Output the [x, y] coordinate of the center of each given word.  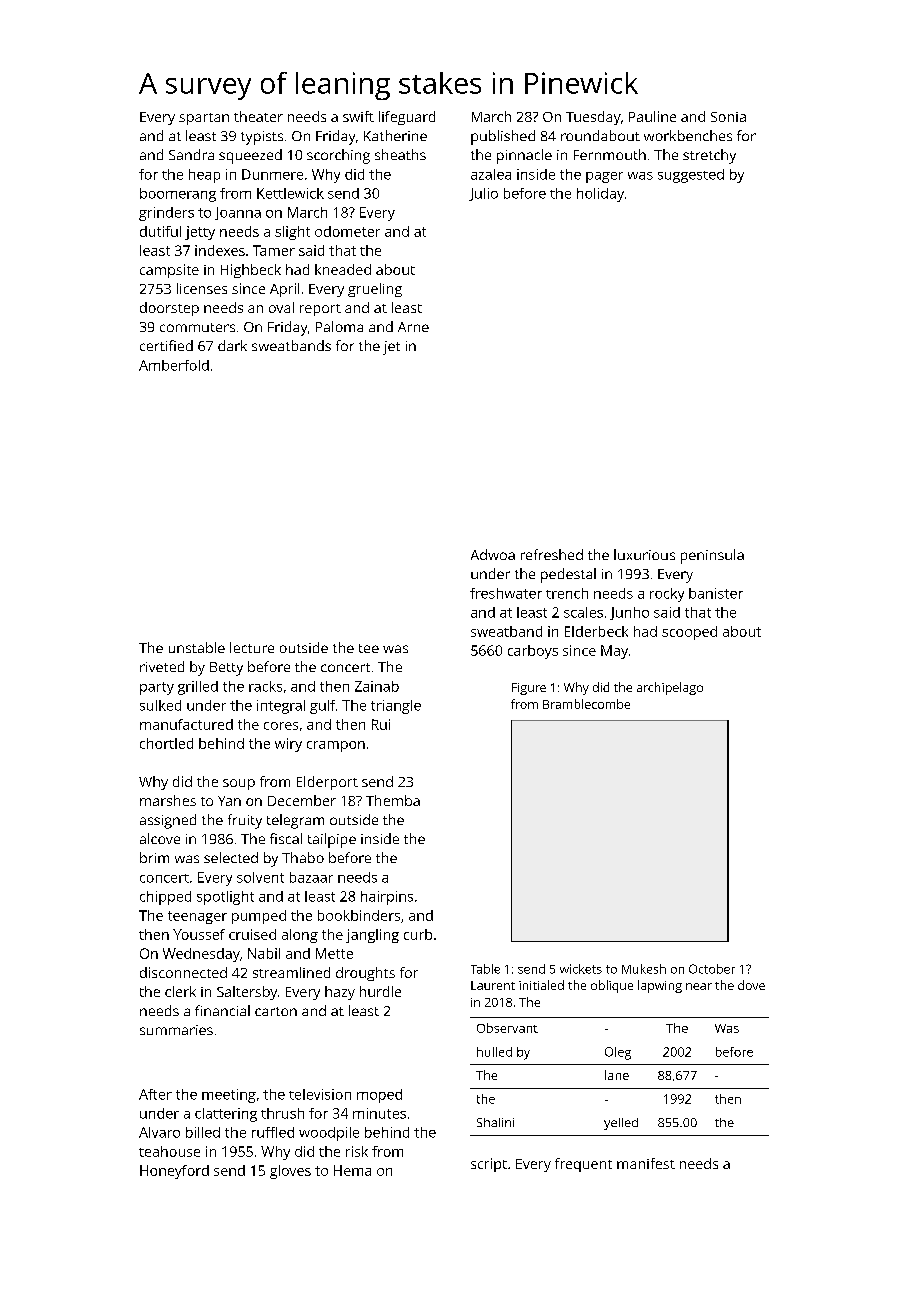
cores [281, 726]
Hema [352, 1170]
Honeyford [174, 1172]
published [503, 137]
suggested [691, 176]
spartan [204, 119]
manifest [646, 1163]
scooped [689, 633]
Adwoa [493, 554]
